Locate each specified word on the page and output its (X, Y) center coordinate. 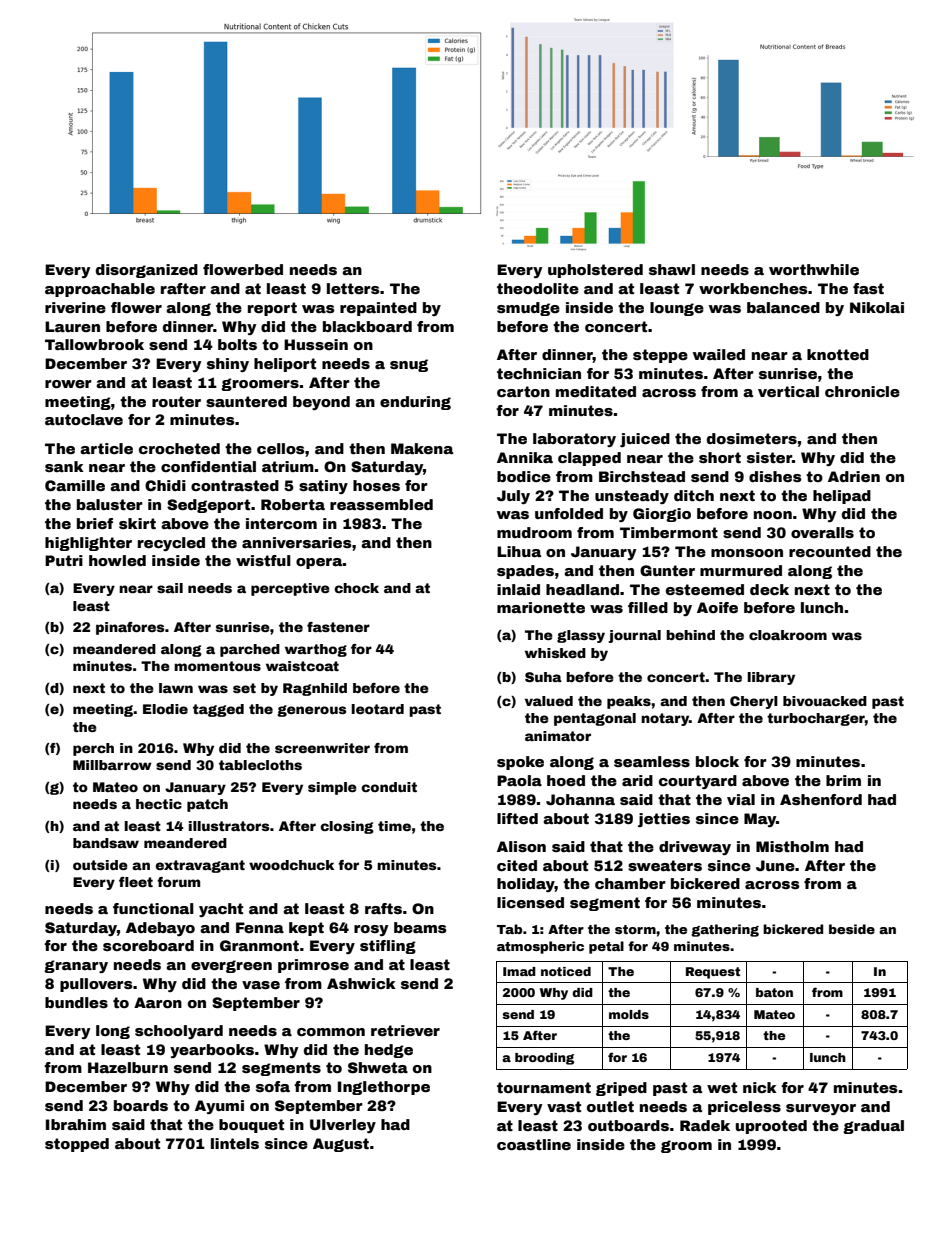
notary (665, 719)
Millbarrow (112, 765)
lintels (235, 1143)
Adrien (854, 476)
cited (517, 865)
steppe (660, 356)
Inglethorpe (384, 1088)
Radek (705, 1125)
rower (68, 384)
